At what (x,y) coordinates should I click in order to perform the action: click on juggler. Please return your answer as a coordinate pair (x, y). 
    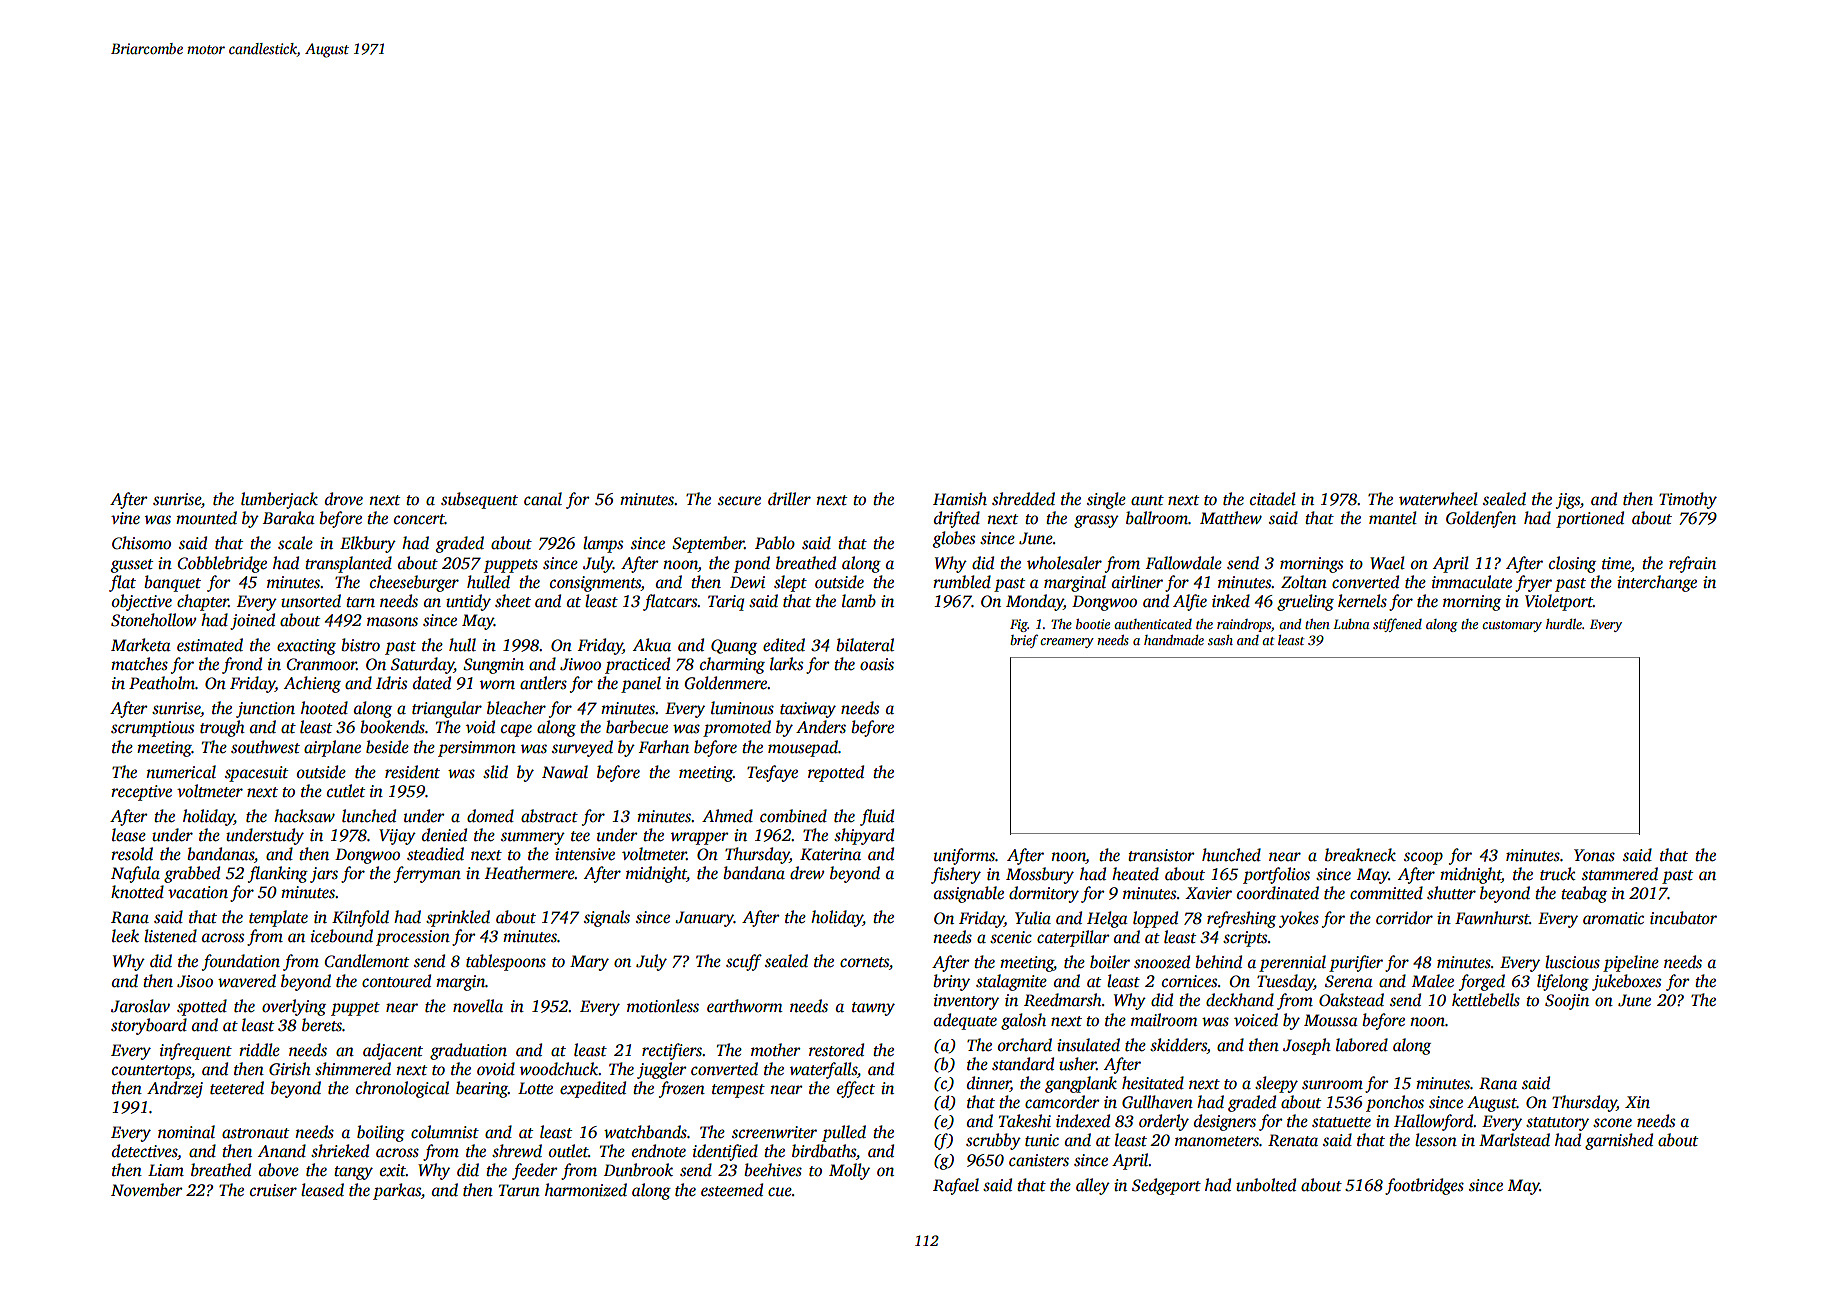
    Looking at the image, I should click on (662, 1070).
